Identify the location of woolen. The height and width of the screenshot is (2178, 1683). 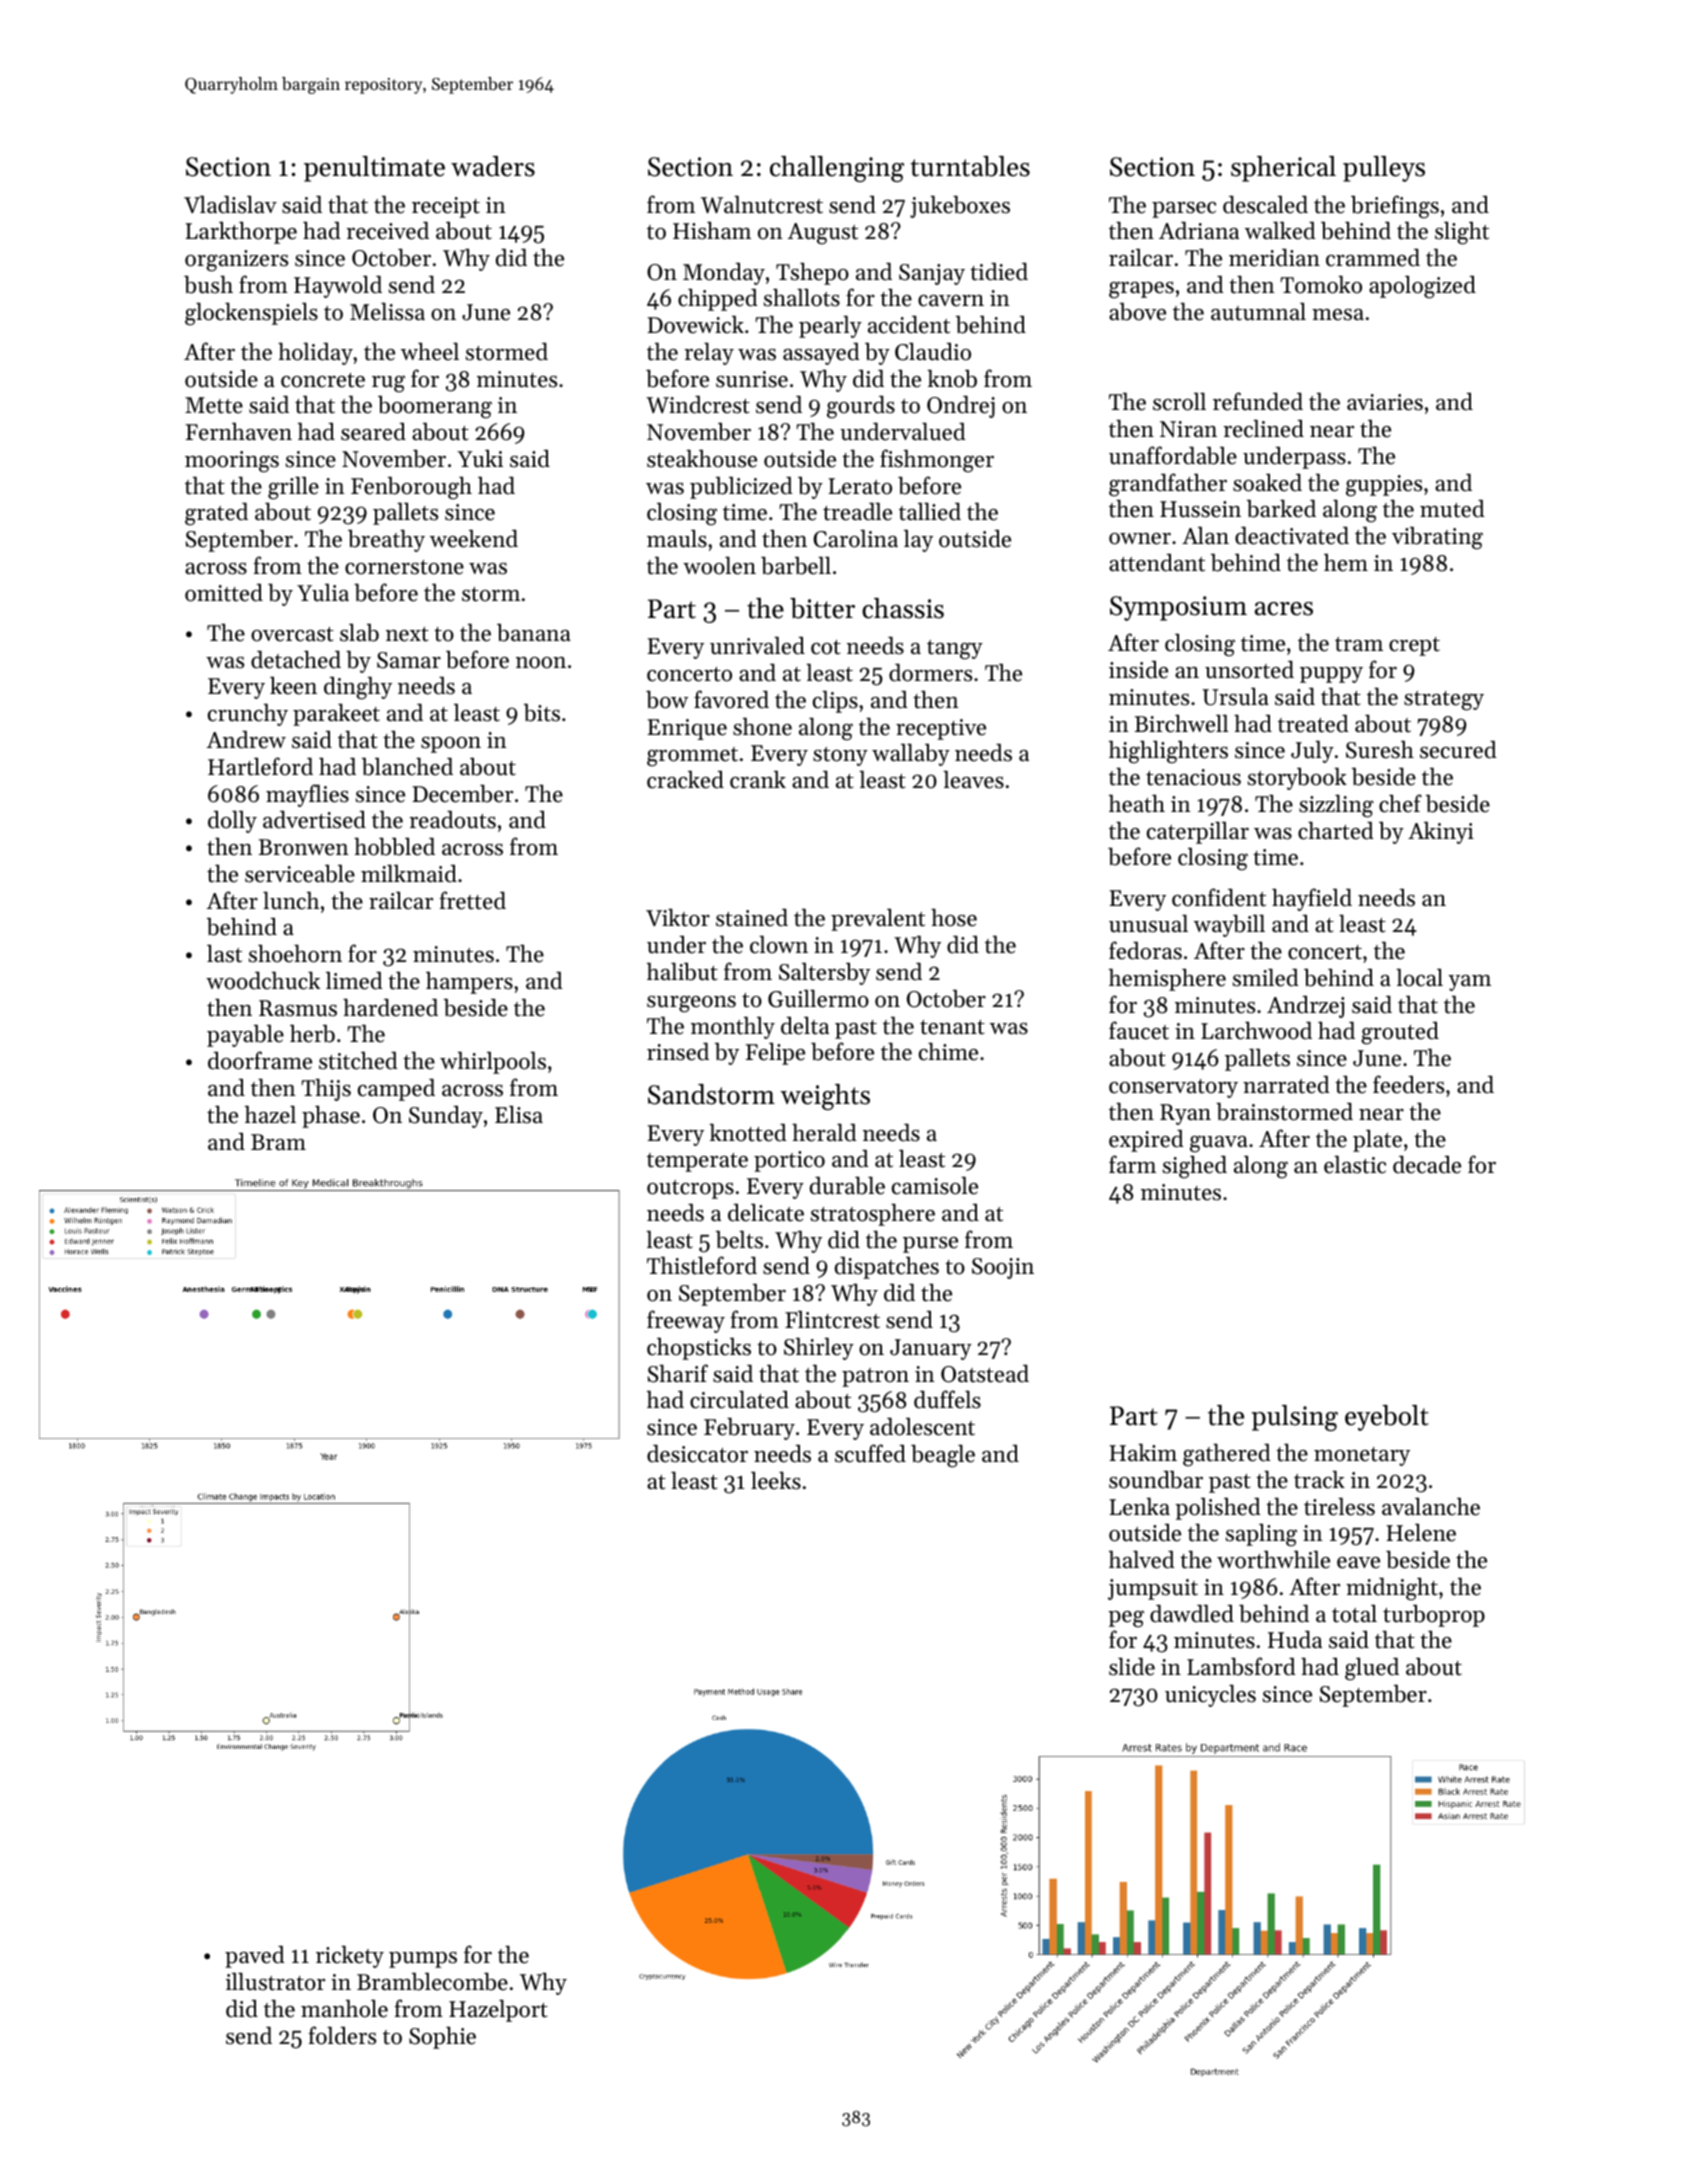
(719, 565).
